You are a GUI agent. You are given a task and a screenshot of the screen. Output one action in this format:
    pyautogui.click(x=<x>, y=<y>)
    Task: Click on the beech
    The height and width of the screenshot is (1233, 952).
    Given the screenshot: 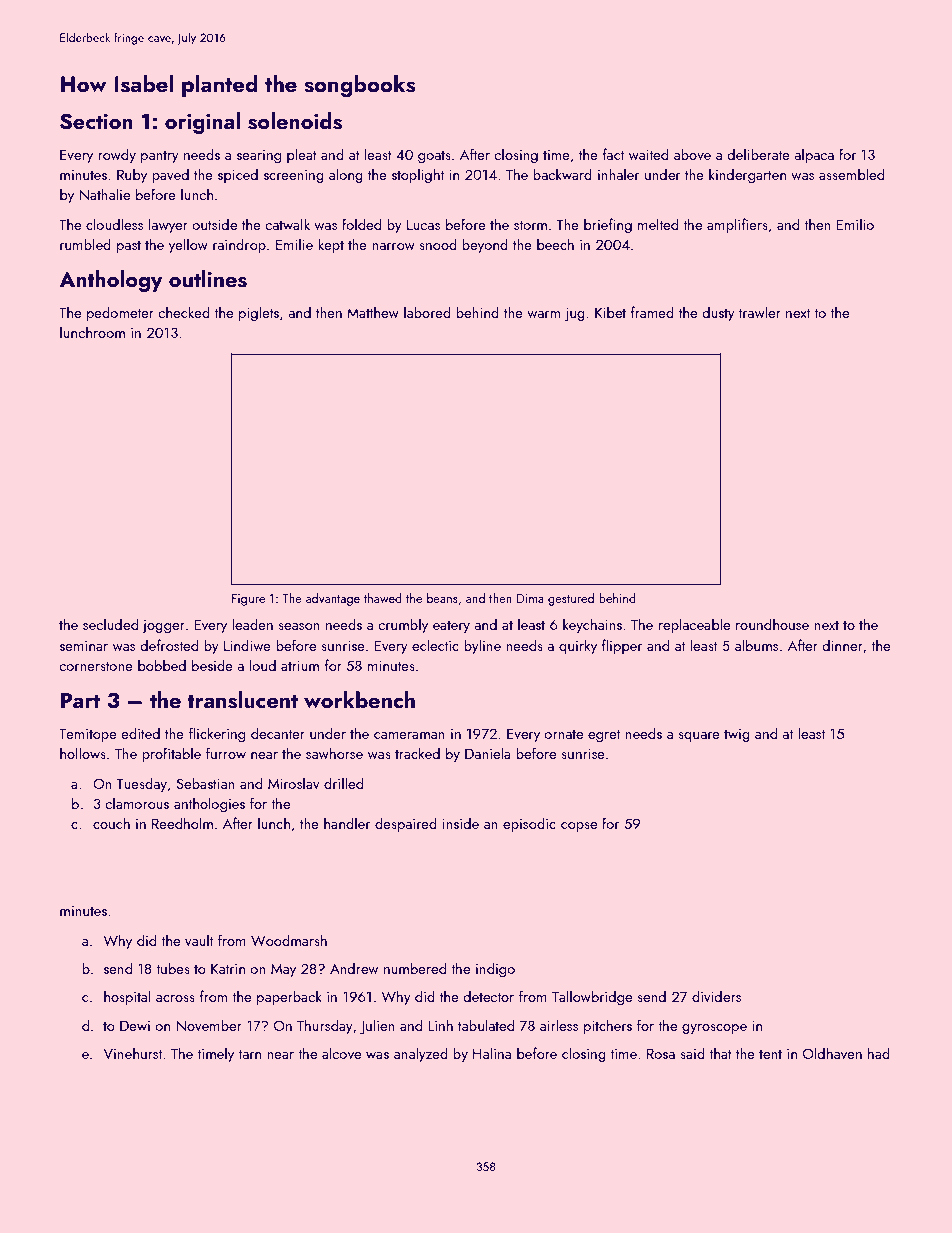 What is the action you would take?
    pyautogui.click(x=555, y=244)
